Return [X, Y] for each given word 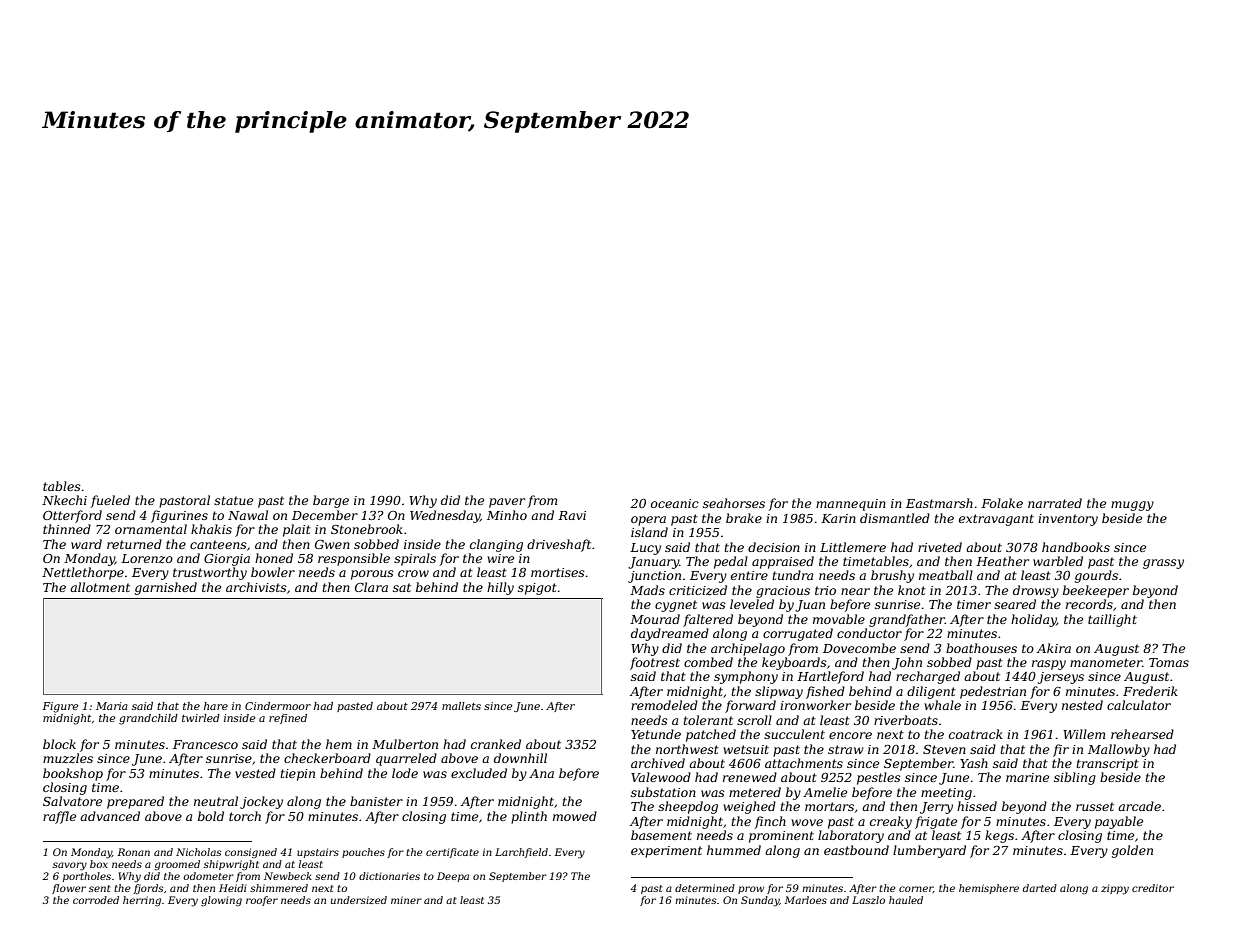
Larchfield [521, 853]
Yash [974, 763]
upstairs [318, 853]
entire [749, 575]
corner [916, 889]
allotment [100, 587]
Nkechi [64, 500]
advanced [110, 816]
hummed [734, 850]
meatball [946, 575]
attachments [804, 763]
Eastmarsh [939, 503]
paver [507, 503]
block [59, 744]
